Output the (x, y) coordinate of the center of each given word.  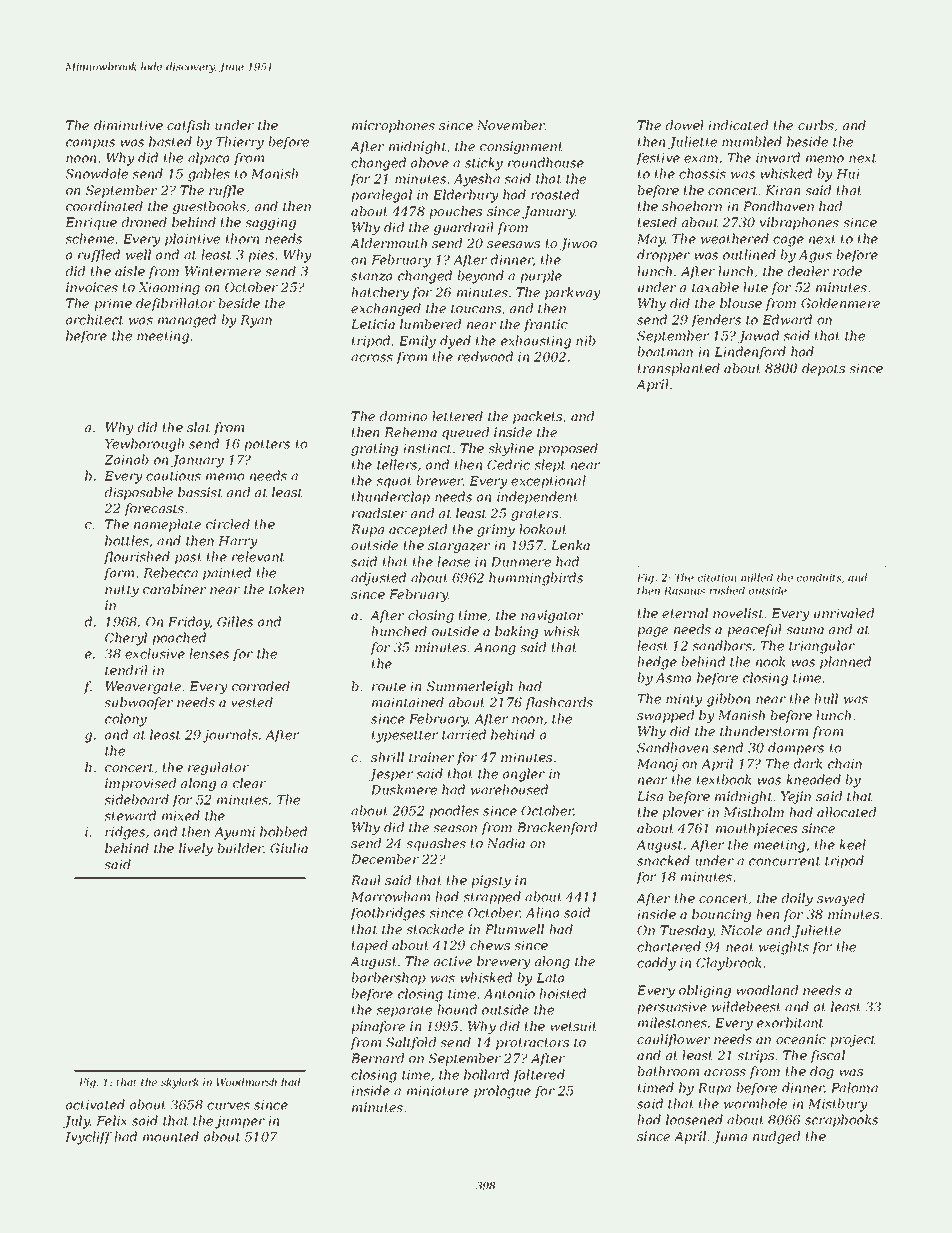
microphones (393, 126)
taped (370, 946)
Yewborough (144, 445)
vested (252, 702)
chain (845, 763)
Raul (366, 880)
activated (95, 1104)
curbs (816, 125)
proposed (568, 449)
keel (852, 844)
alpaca (208, 158)
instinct (427, 448)
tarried (464, 734)
